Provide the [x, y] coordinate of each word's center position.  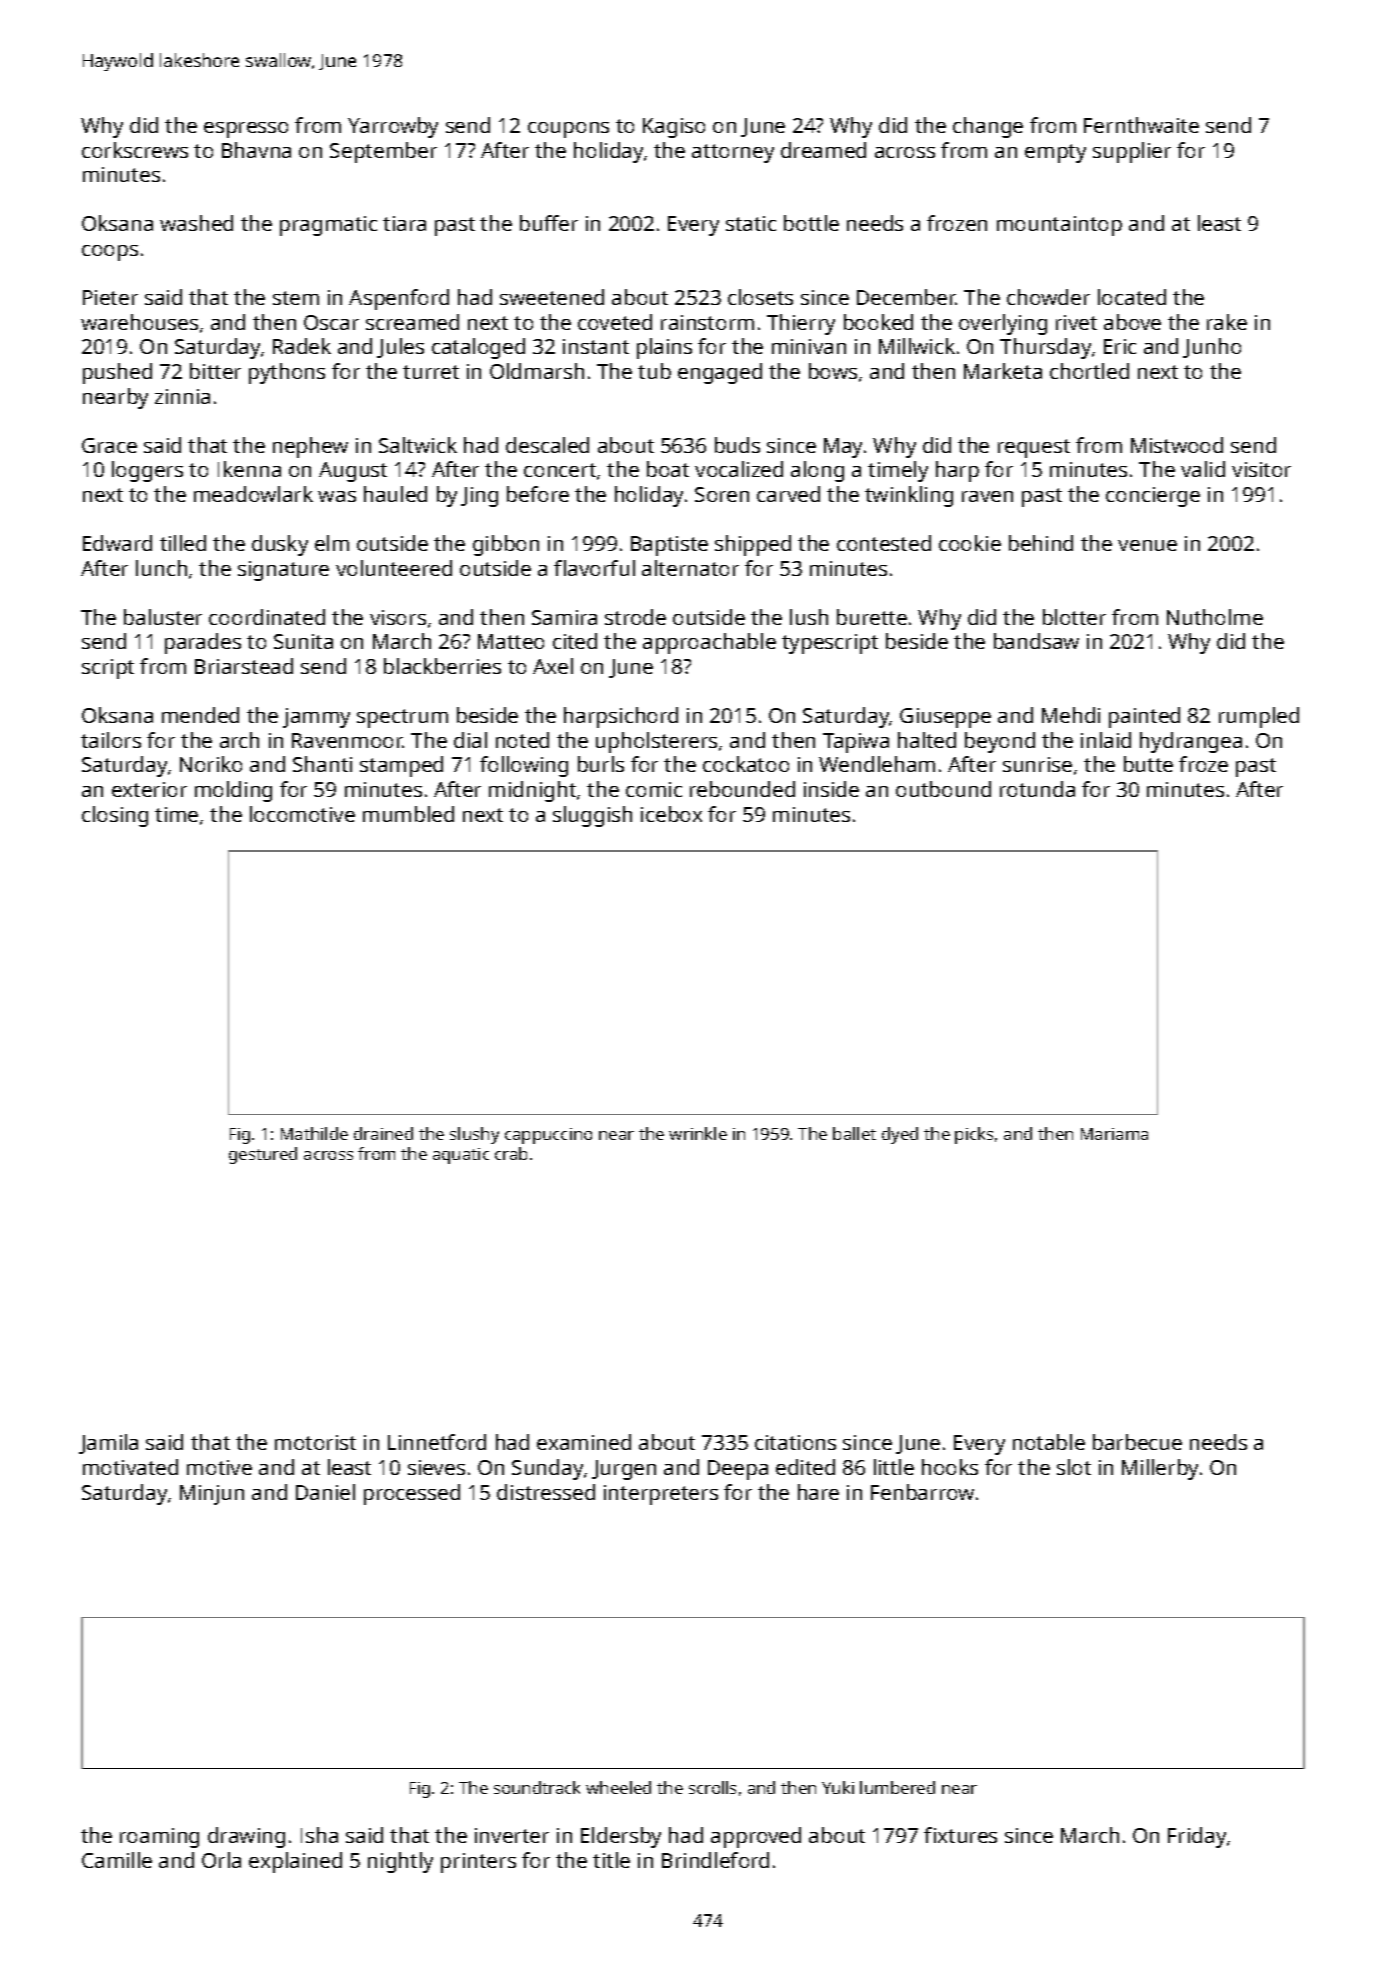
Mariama [1114, 1134]
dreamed [823, 150]
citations [795, 1442]
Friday [1197, 1837]
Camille [117, 1860]
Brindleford [715, 1860]
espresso [246, 130]
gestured [263, 1155]
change [988, 127]
